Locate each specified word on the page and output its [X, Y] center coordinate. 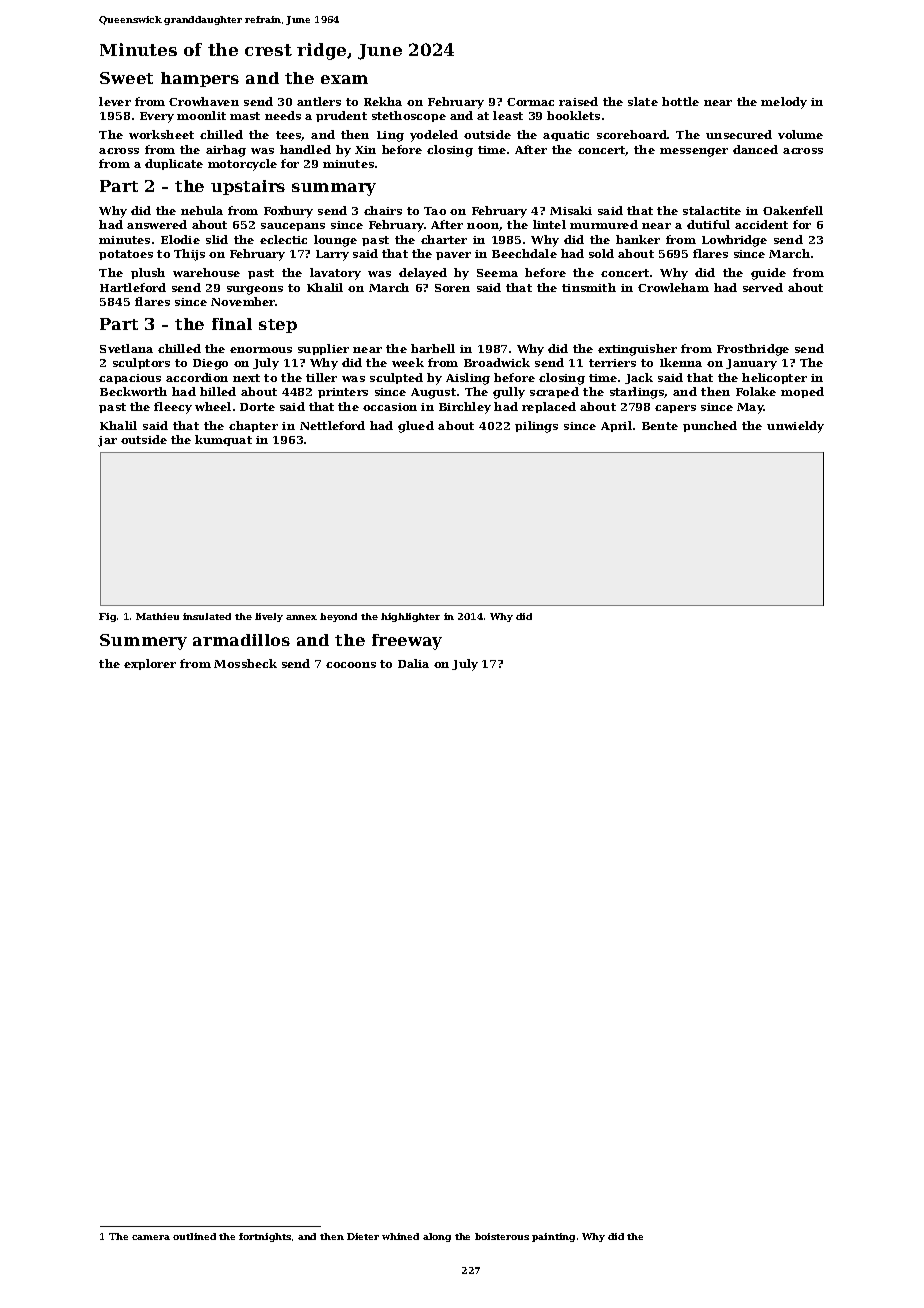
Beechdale [524, 253]
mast [245, 116]
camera [151, 1237]
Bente [660, 426]
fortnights [265, 1237]
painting [553, 1237]
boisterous [502, 1236]
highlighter [410, 617]
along [437, 1237]
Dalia [413, 663]
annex [301, 617]
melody [784, 103]
